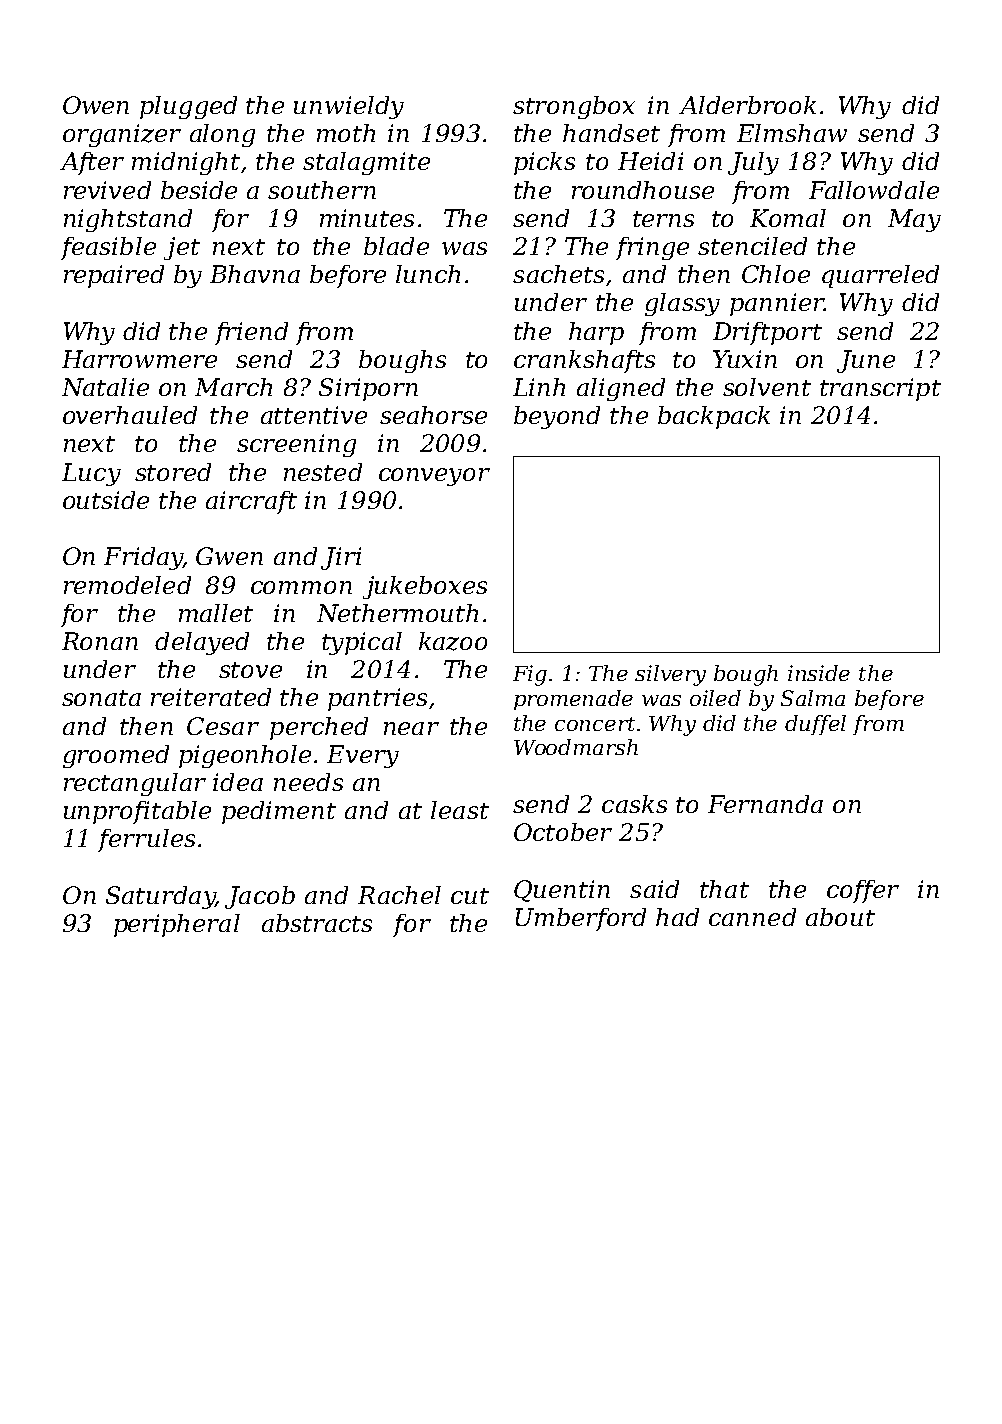  I want to click on Chloe, so click(776, 274).
